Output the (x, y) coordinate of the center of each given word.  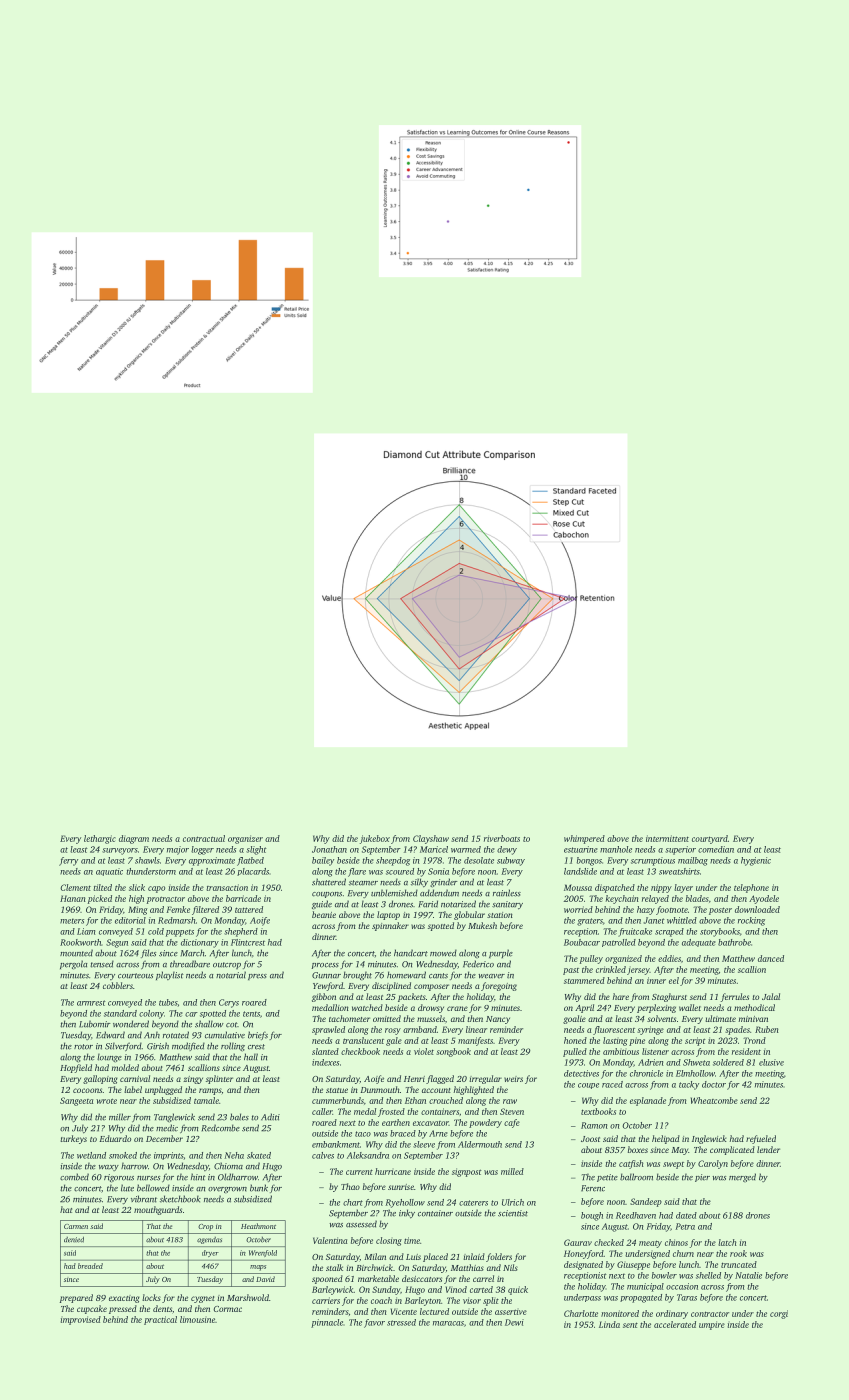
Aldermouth (480, 1144)
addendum (439, 893)
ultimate (720, 1018)
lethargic (100, 839)
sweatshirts (679, 871)
